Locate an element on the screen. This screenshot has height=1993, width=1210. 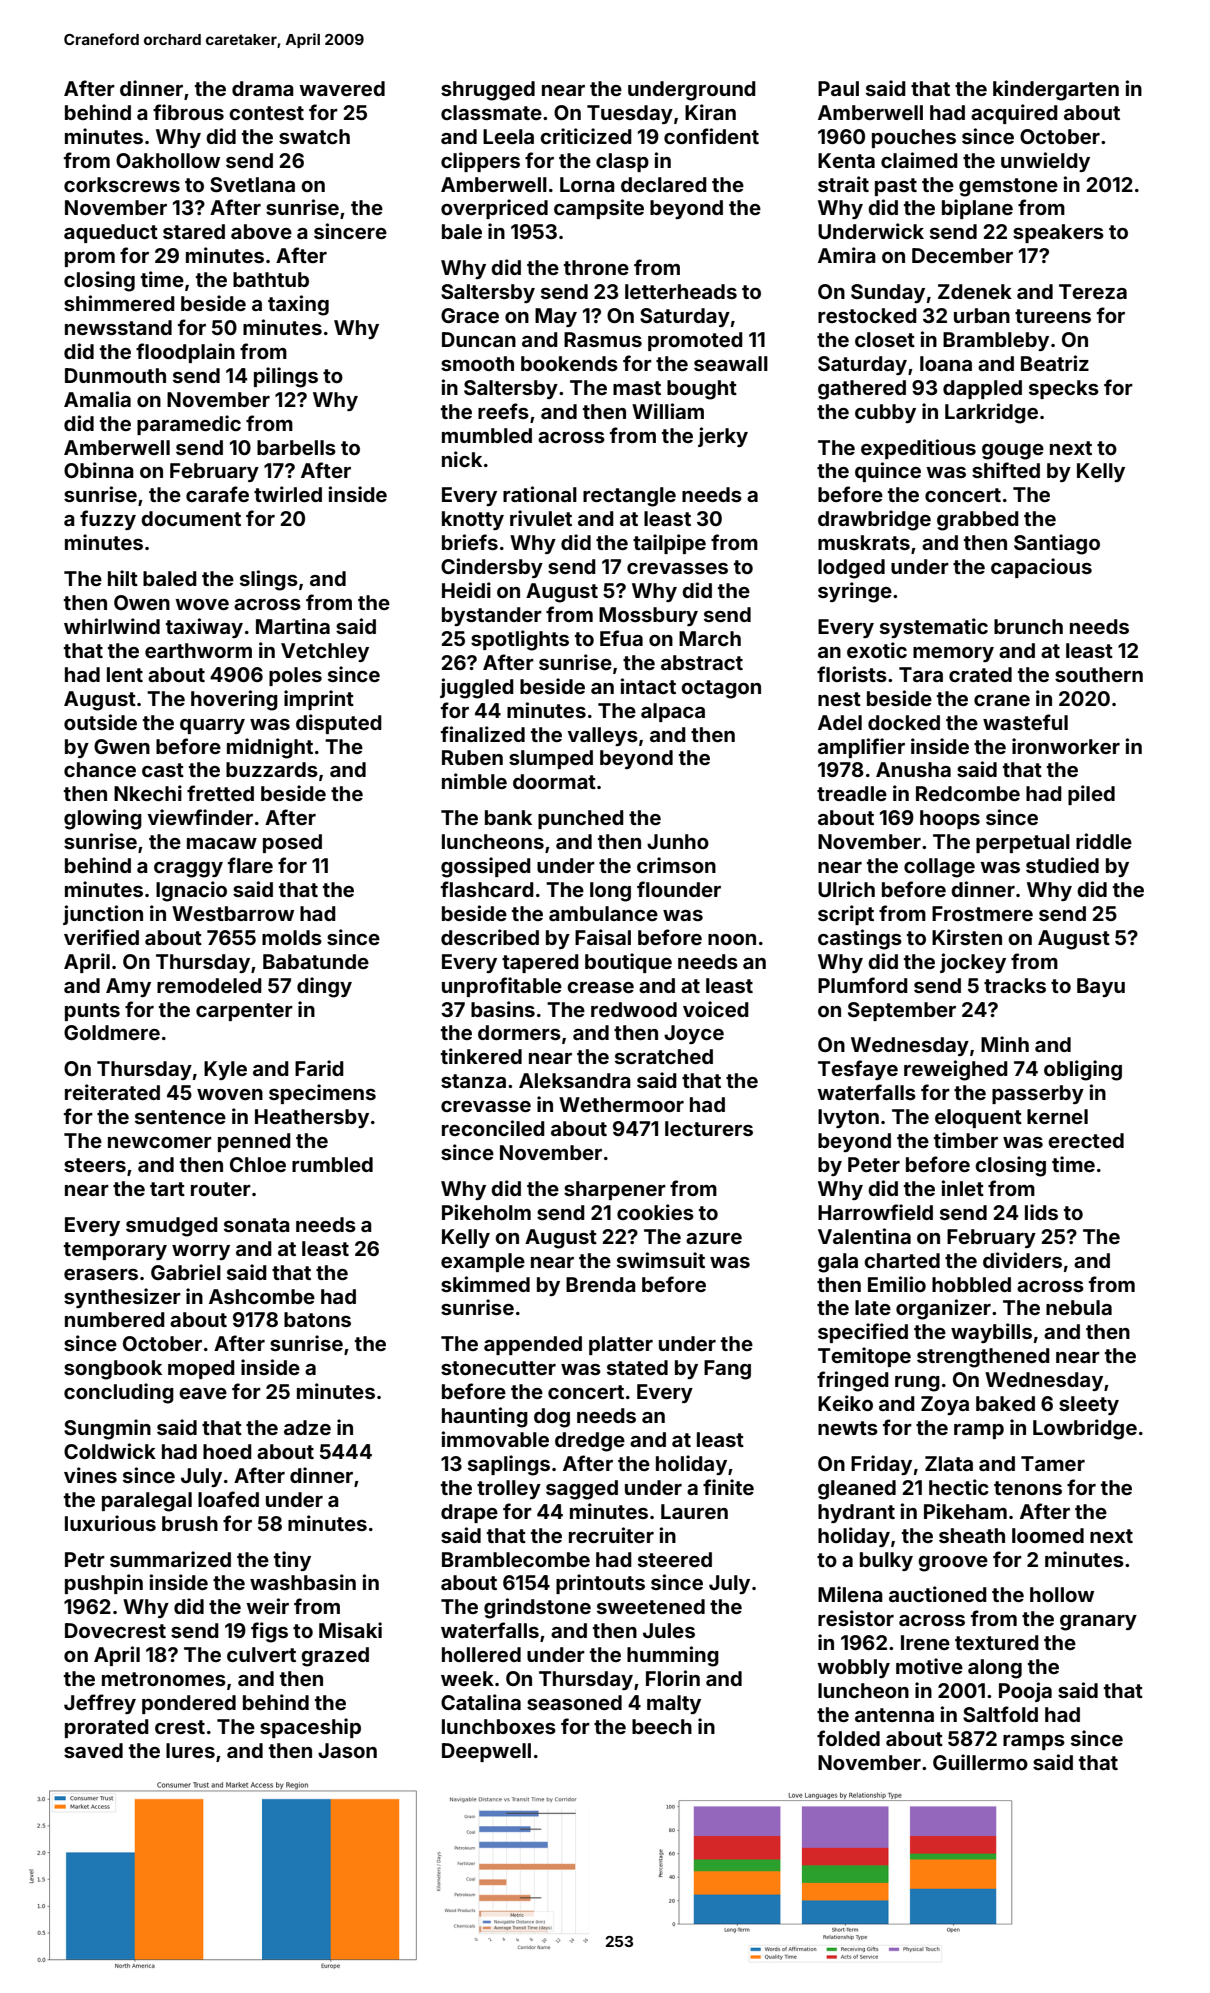
washbasin is located at coordinates (303, 1582).
